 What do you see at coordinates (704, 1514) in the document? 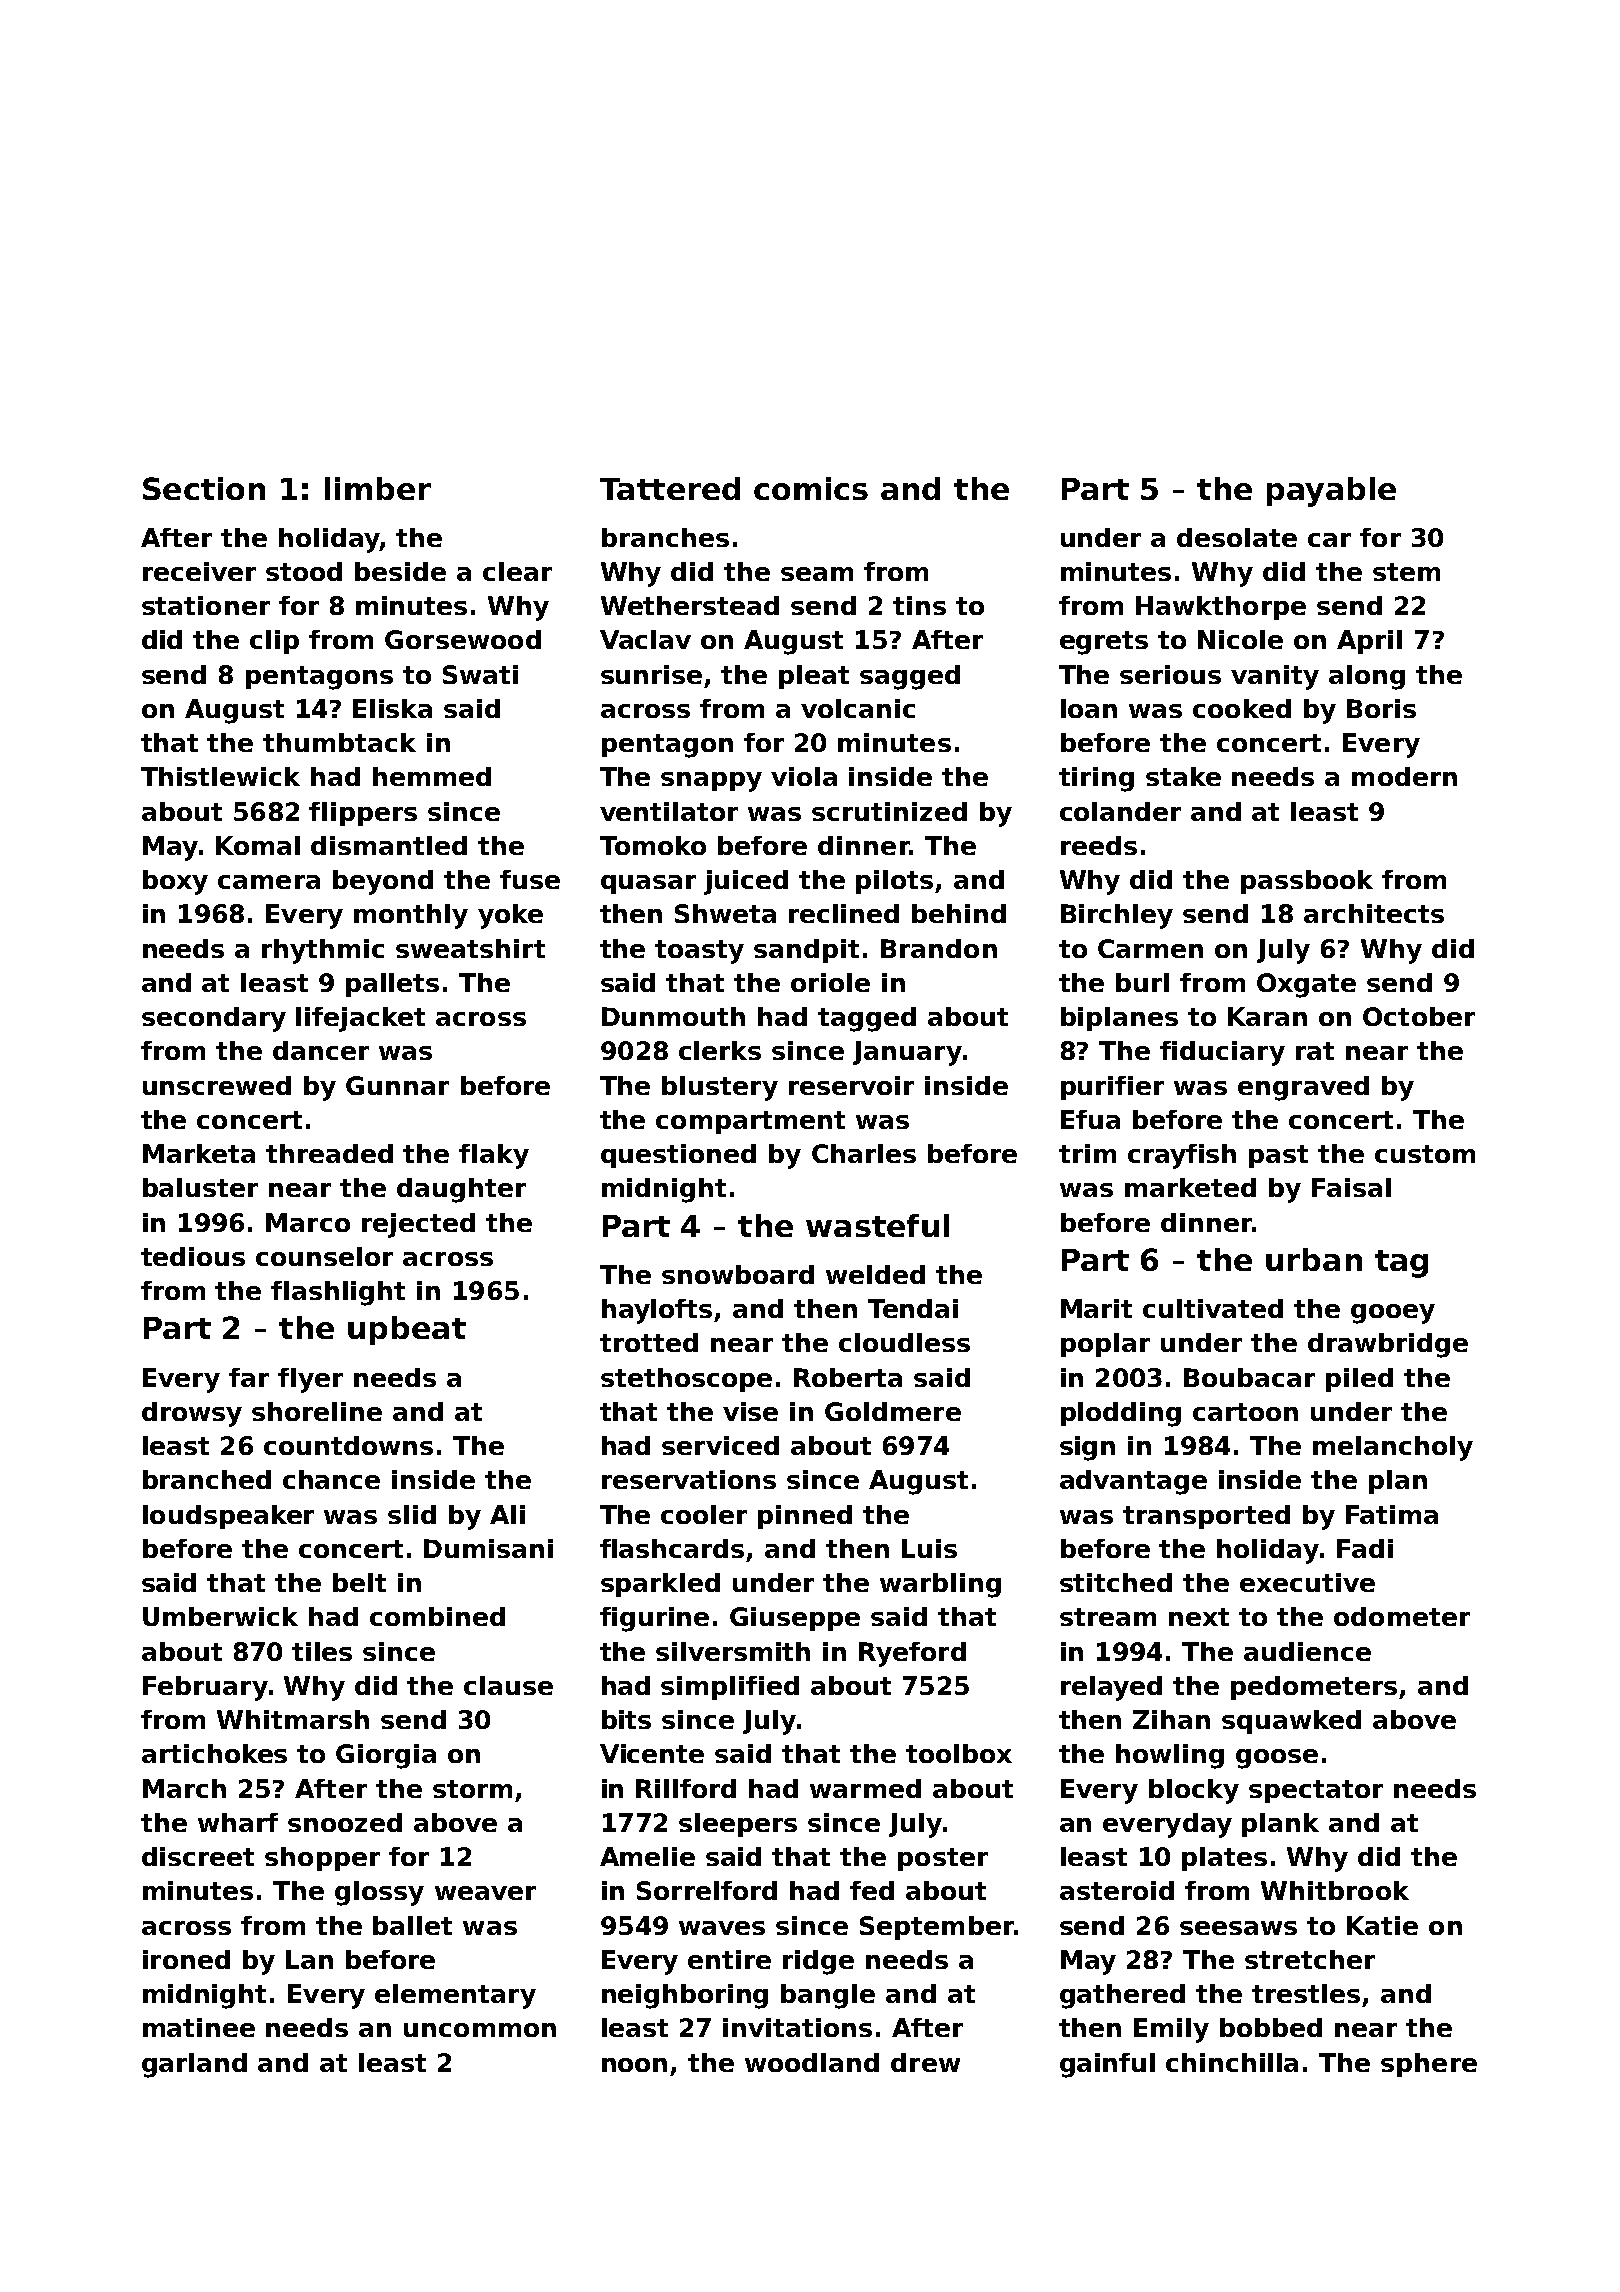
I see `cooler` at bounding box center [704, 1514].
